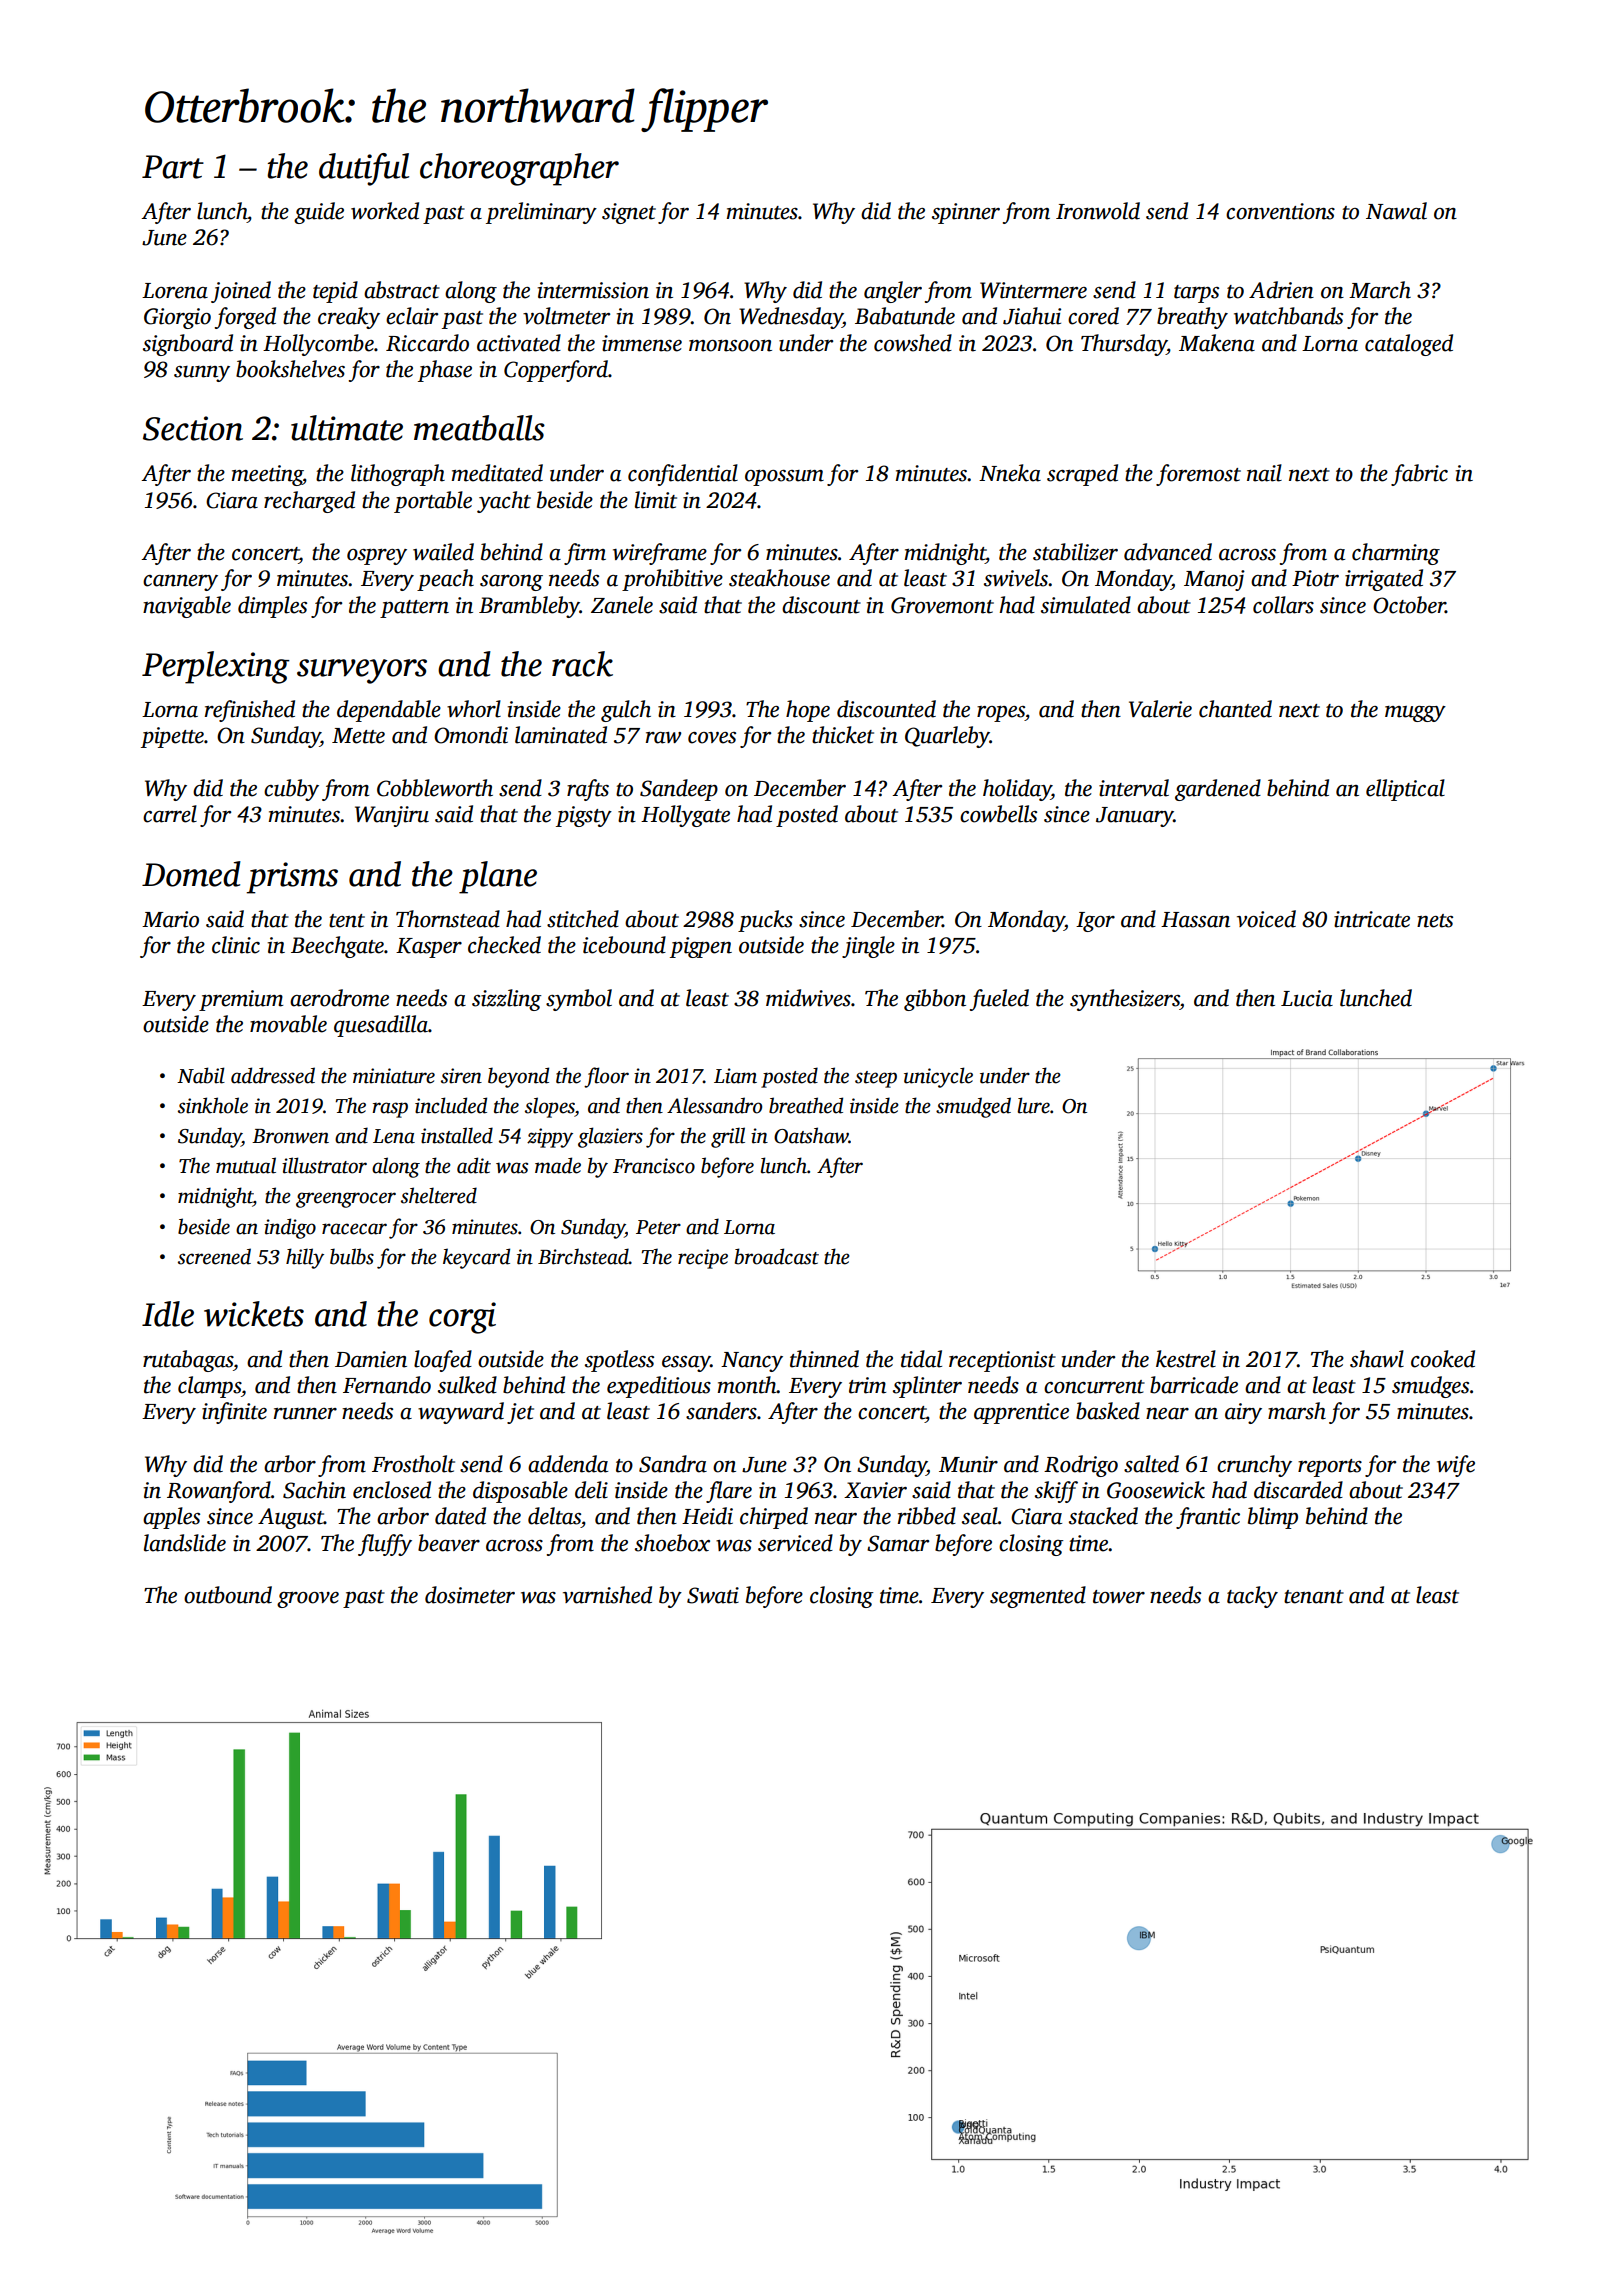 This screenshot has height=2292, width=1620. Describe the element at coordinates (1415, 714) in the screenshot. I see `muggy` at that location.
